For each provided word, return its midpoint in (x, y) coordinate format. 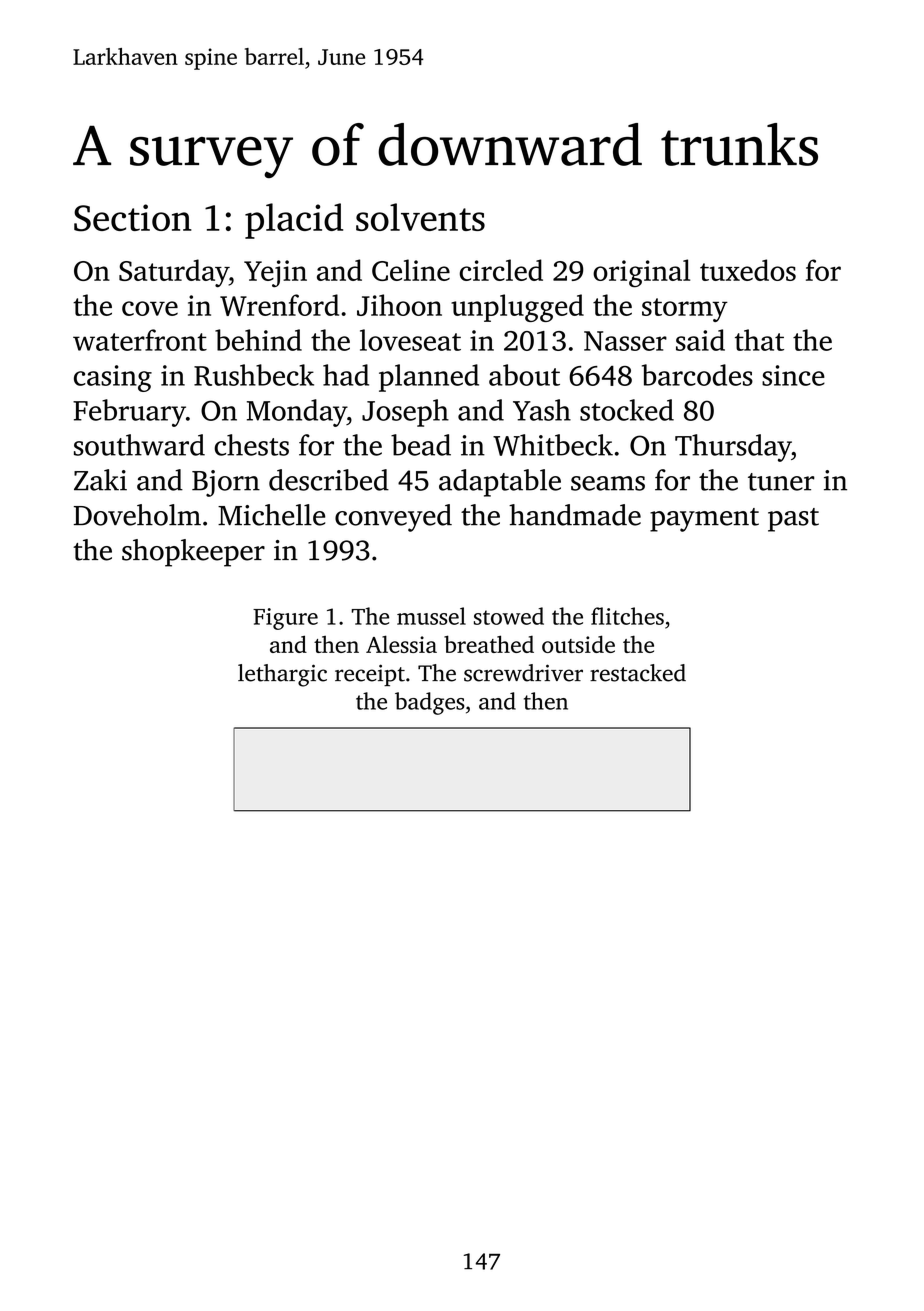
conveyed (393, 518)
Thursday (733, 448)
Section (133, 218)
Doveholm (137, 515)
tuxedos (748, 270)
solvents (420, 217)
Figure (285, 619)
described (329, 480)
